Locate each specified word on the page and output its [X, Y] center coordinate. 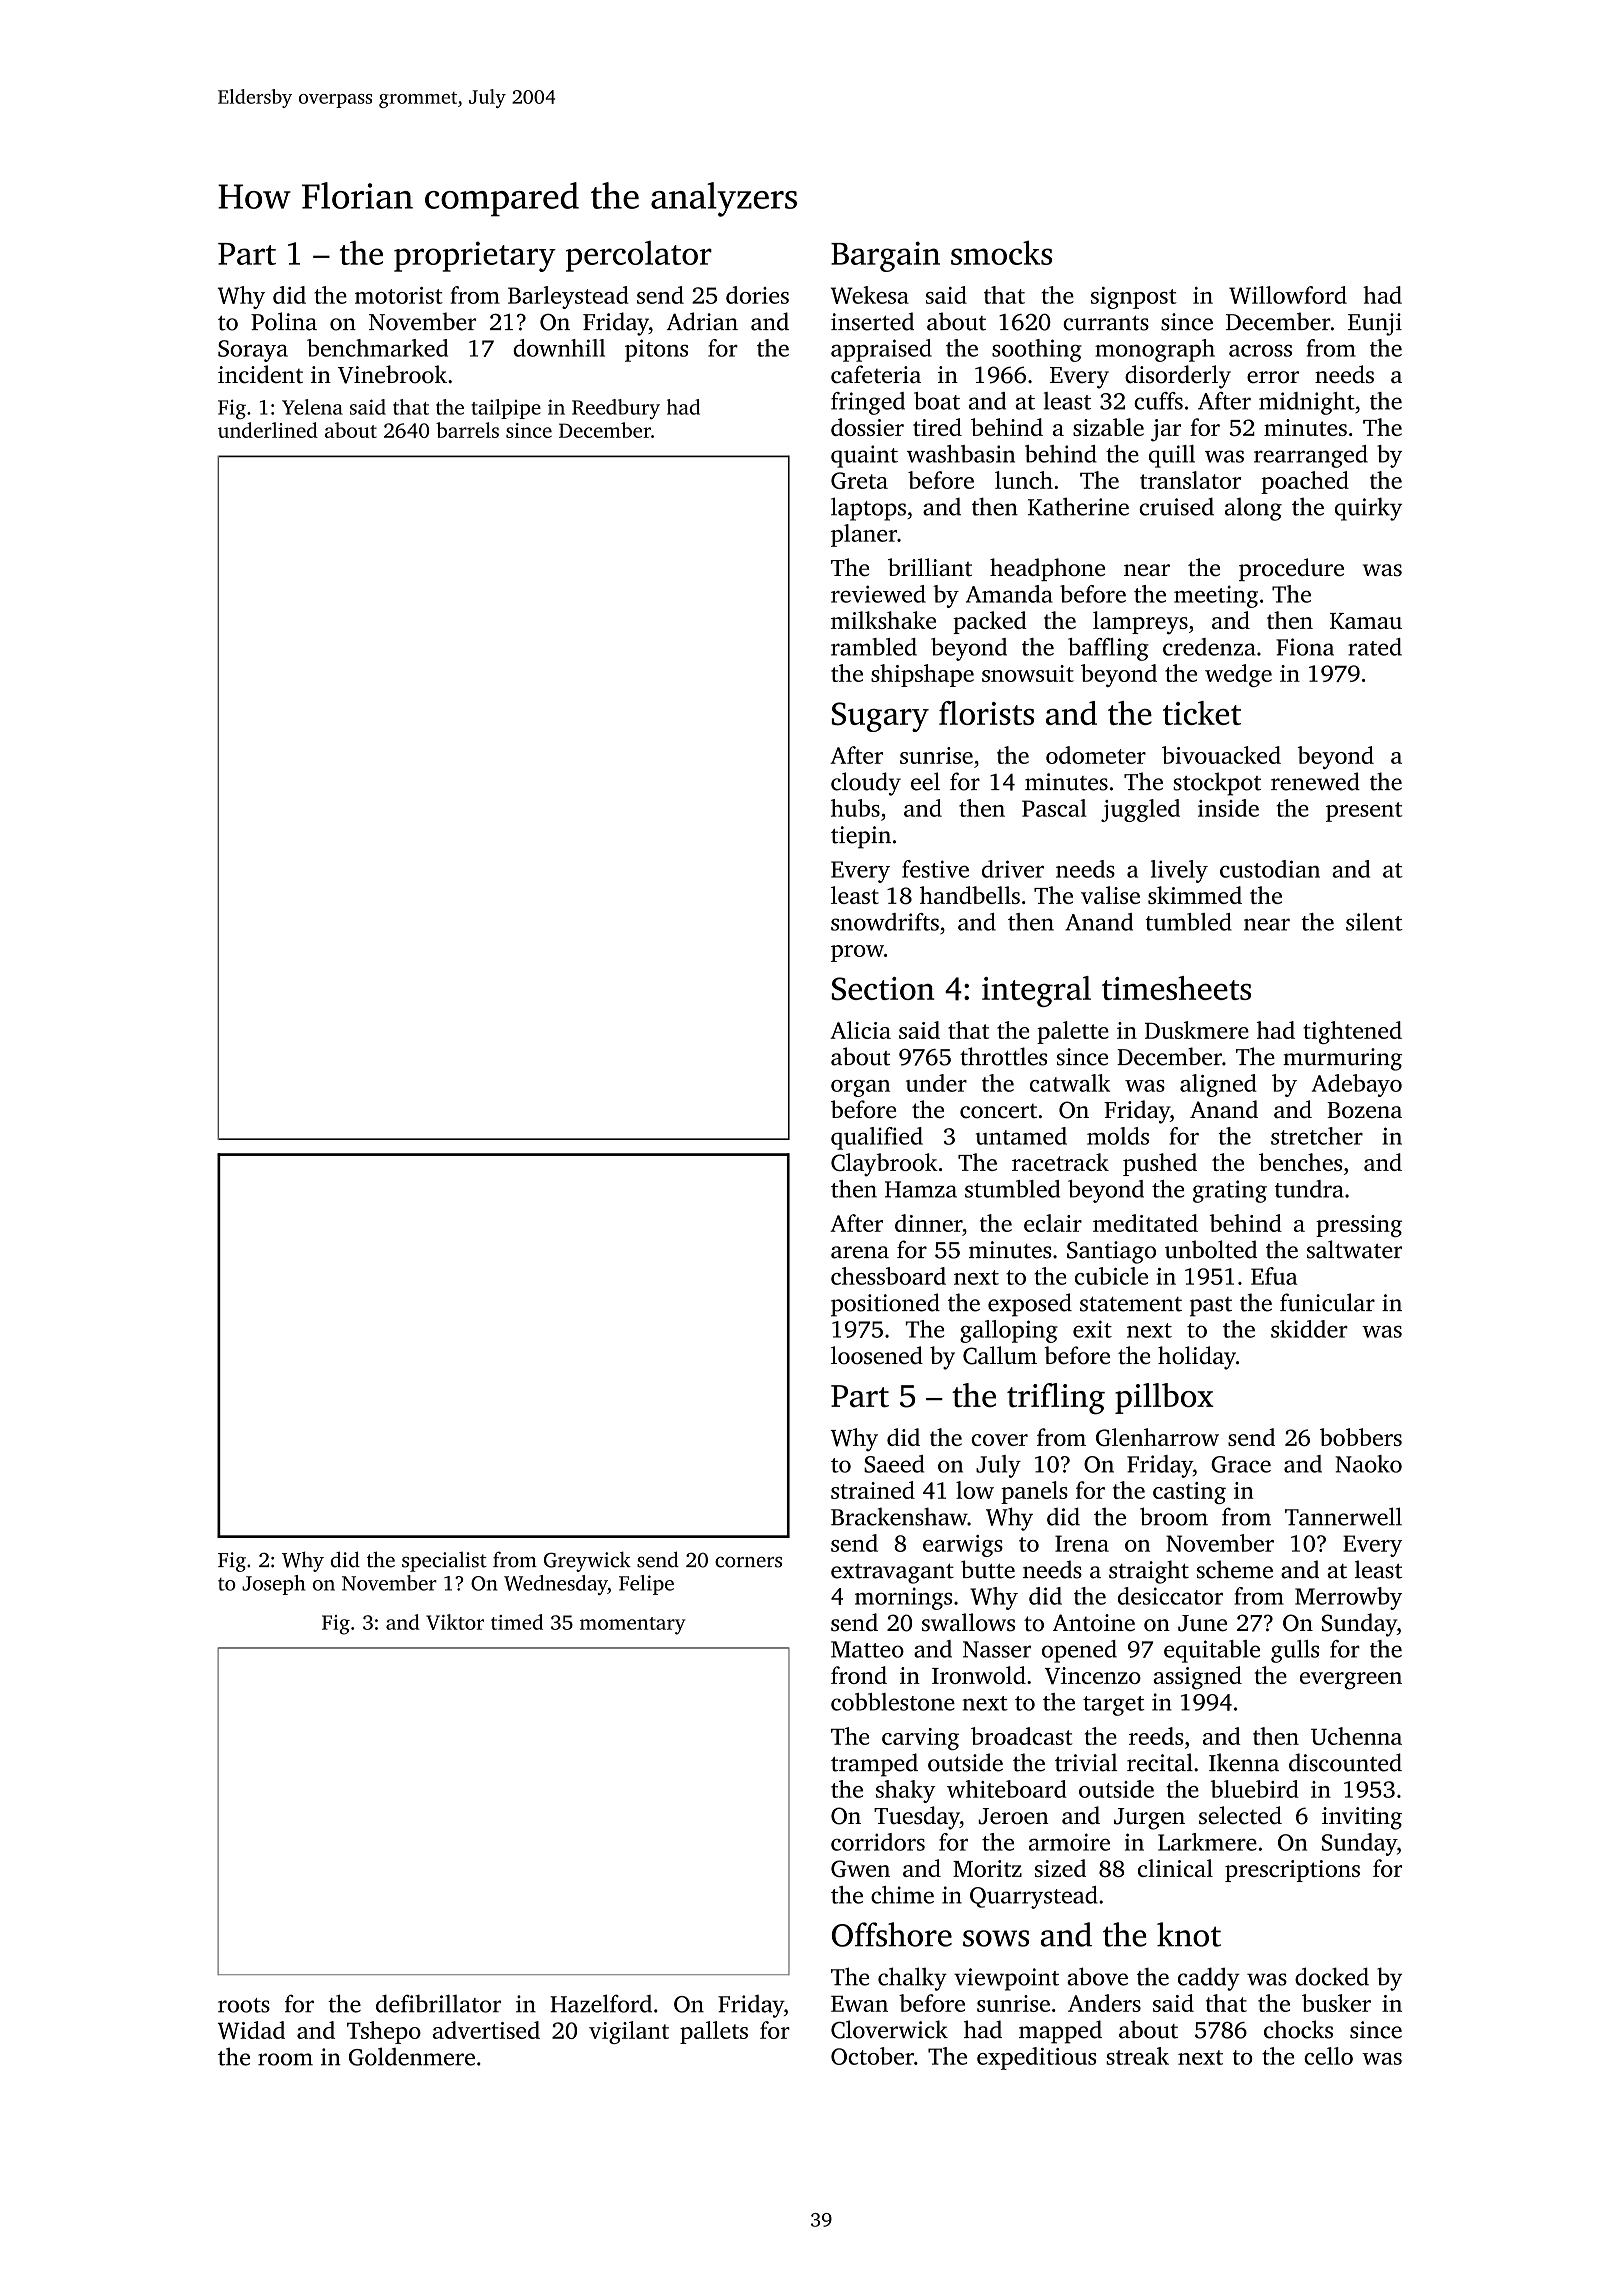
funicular [1327, 1302]
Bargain [885, 256]
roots [244, 2005]
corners [748, 1562]
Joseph [273, 1585]
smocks [1001, 252]
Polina [284, 321]
